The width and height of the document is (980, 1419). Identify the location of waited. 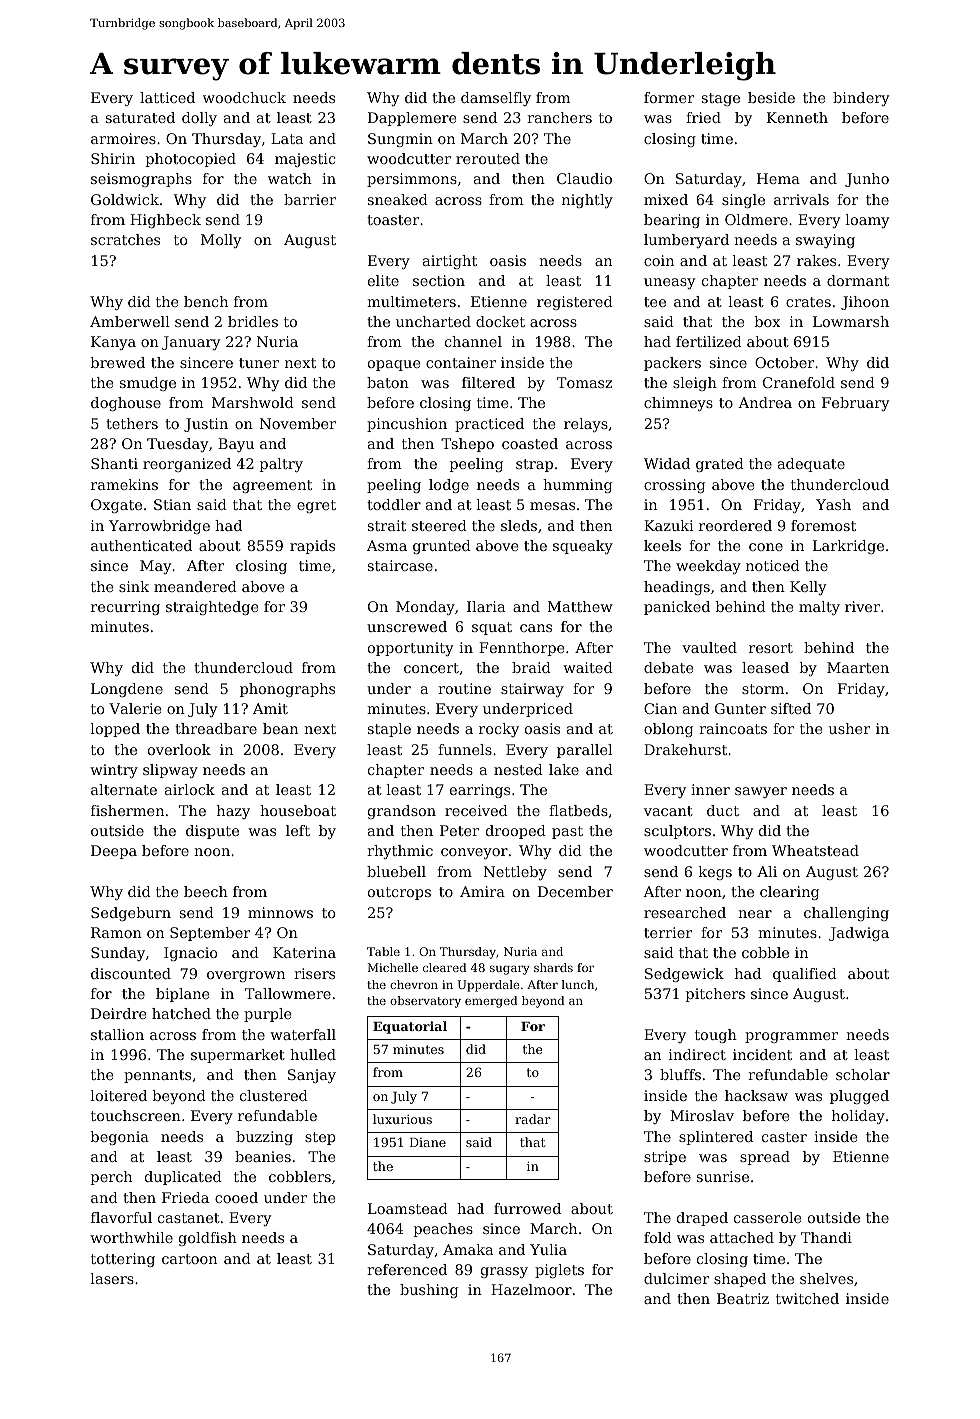
(588, 667).
